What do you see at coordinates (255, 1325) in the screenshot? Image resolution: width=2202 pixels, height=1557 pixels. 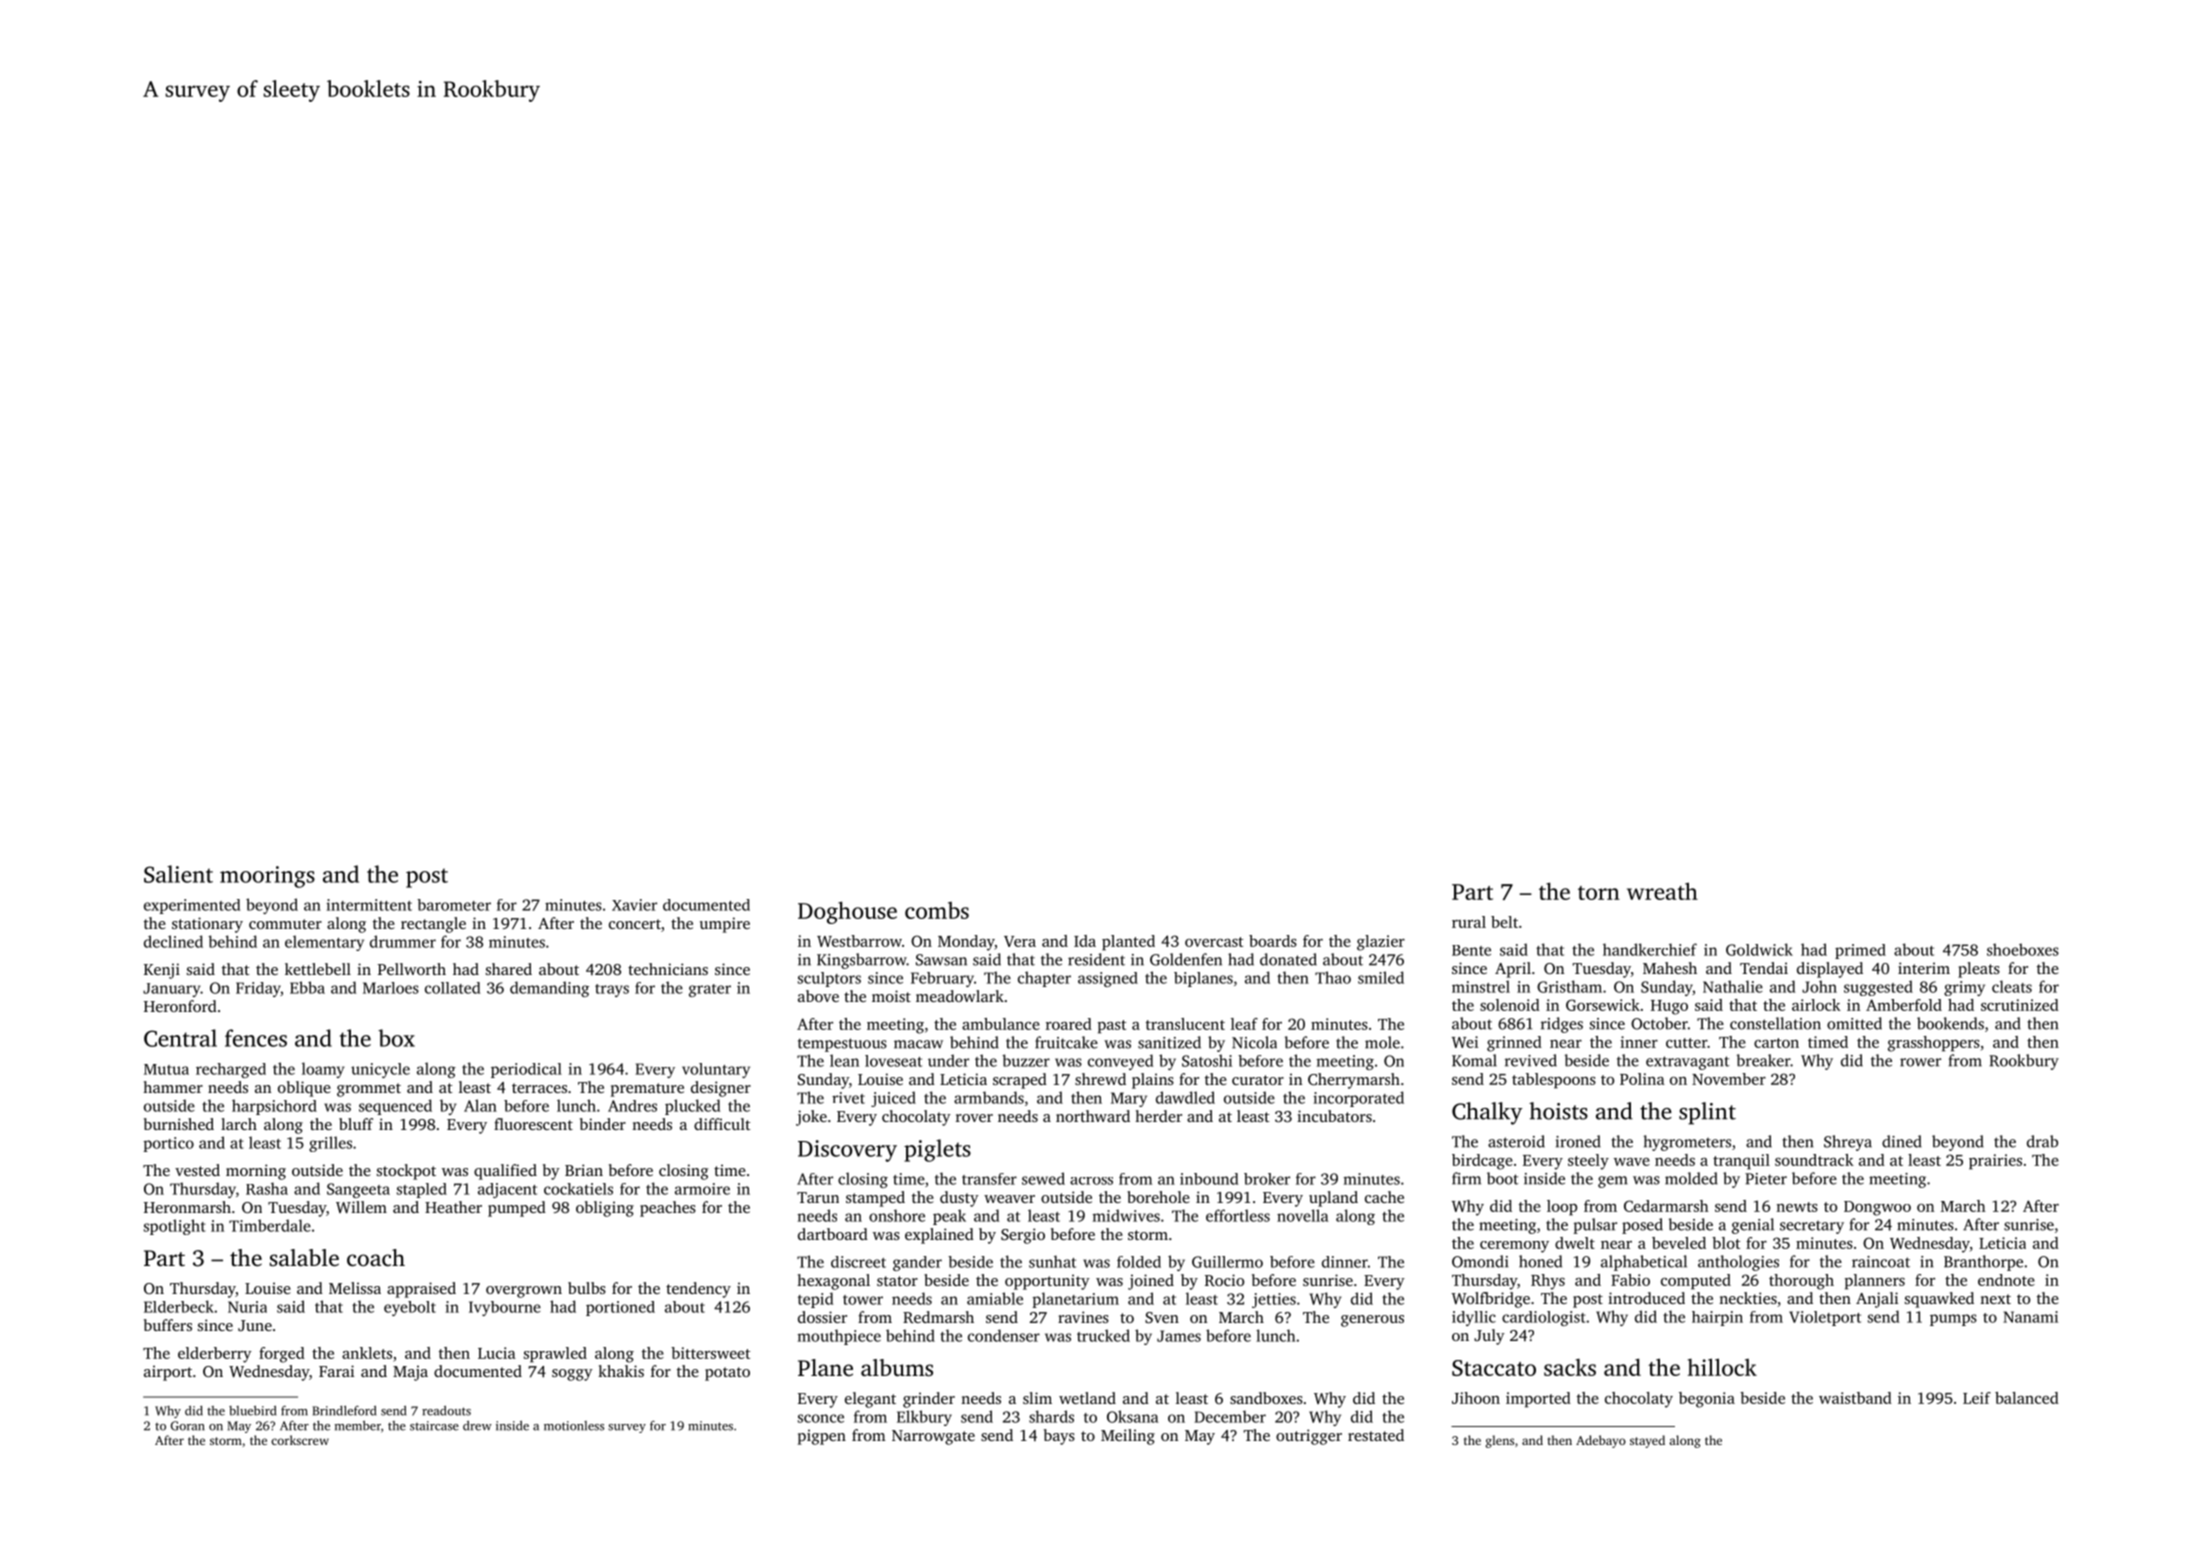 I see `June` at bounding box center [255, 1325].
